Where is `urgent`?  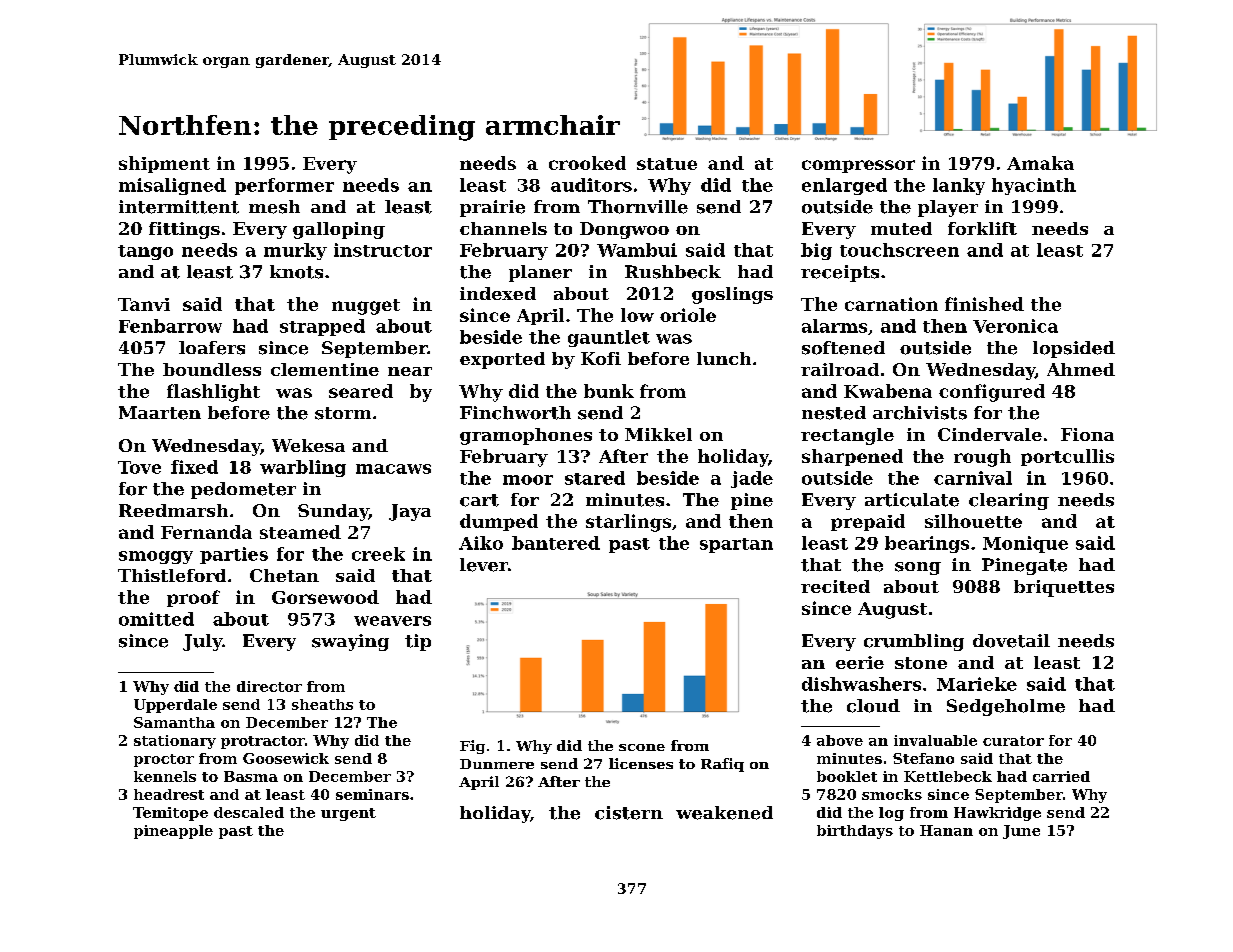 urgent is located at coordinates (348, 814).
